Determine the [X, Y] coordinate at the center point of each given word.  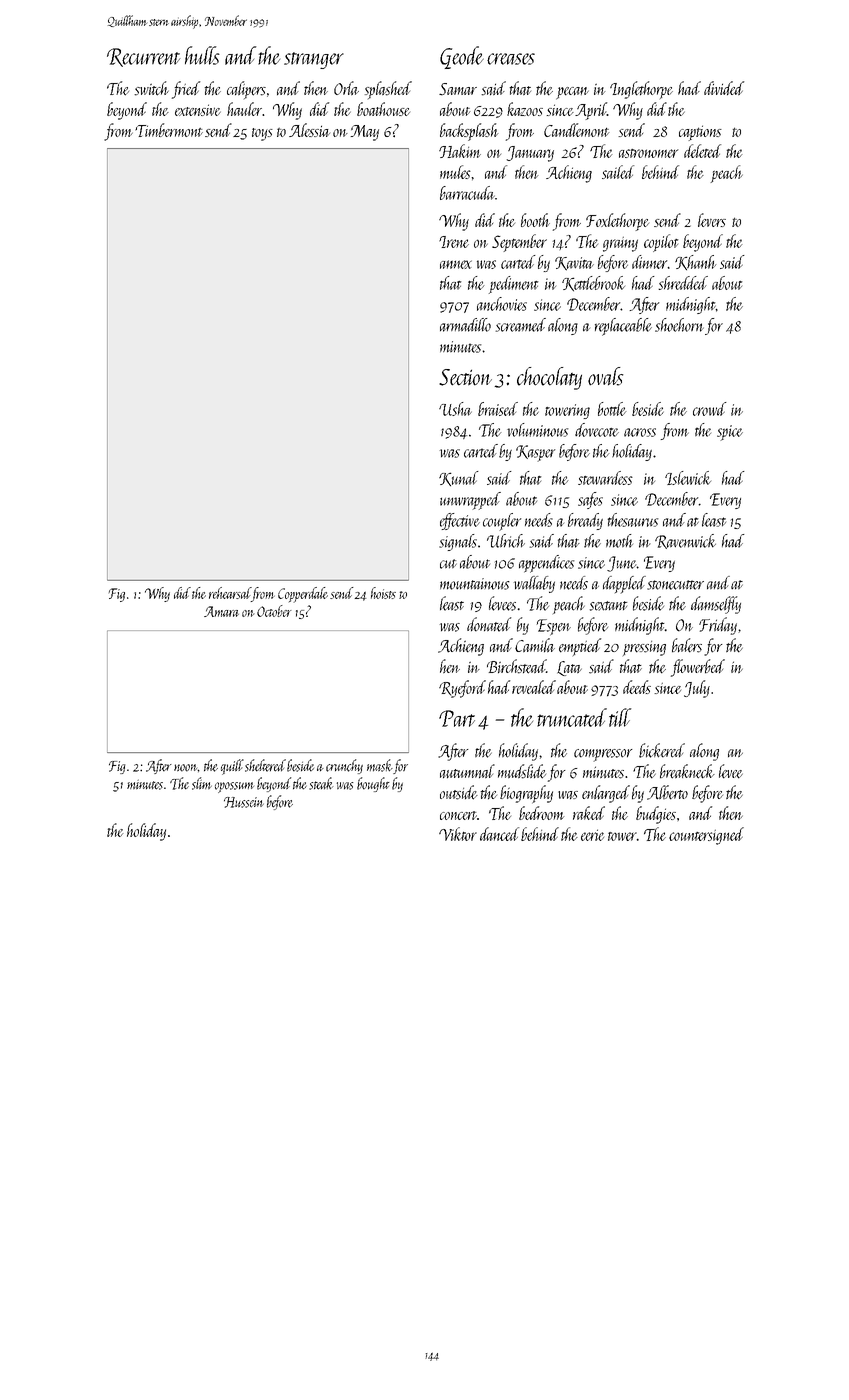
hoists [383, 593]
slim [202, 783]
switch [151, 88]
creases [511, 59]
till [620, 717]
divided [724, 88]
